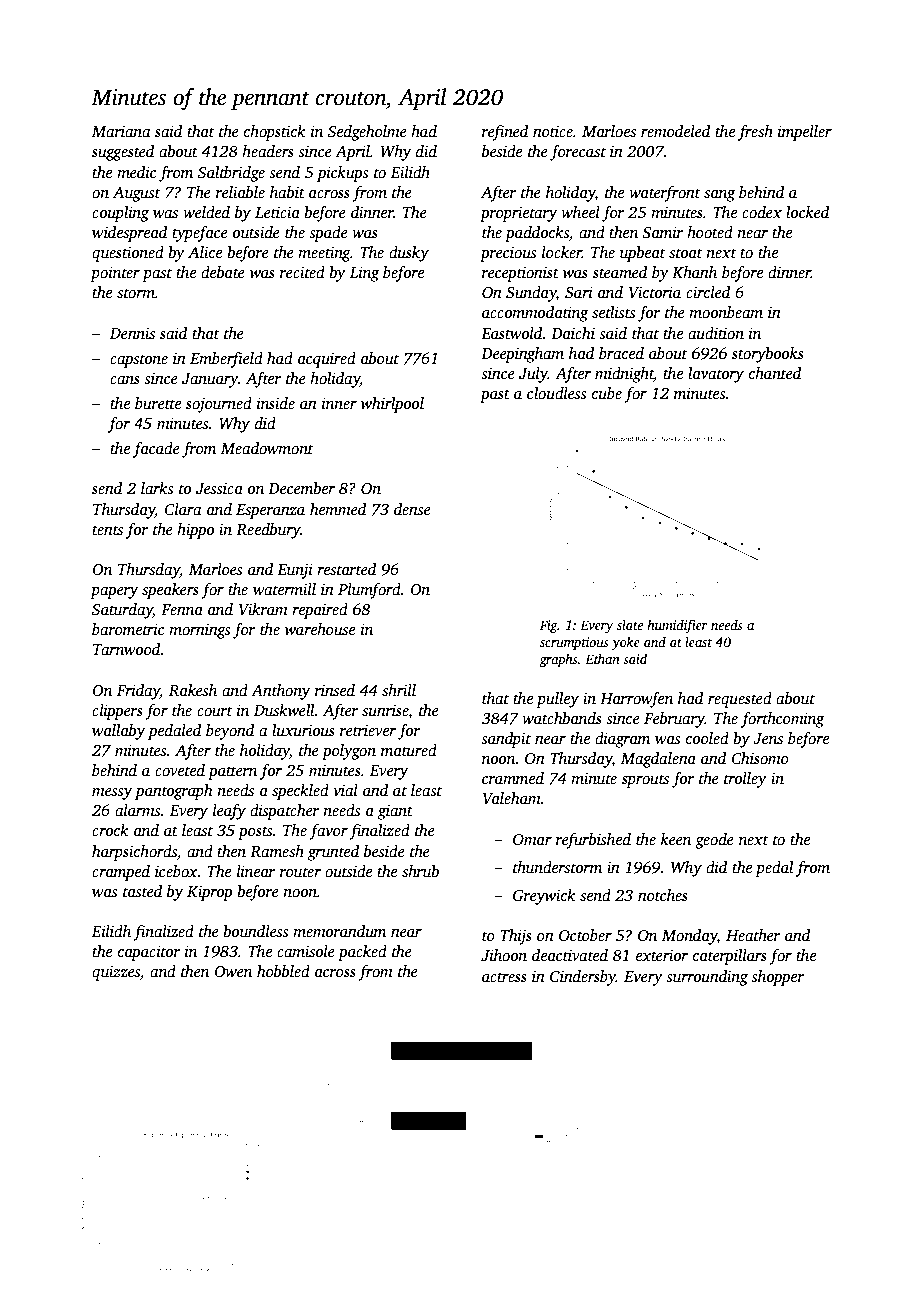 This document has height=1314, width=924. Describe the element at coordinates (579, 292) in the document. I see `Sari` at that location.
